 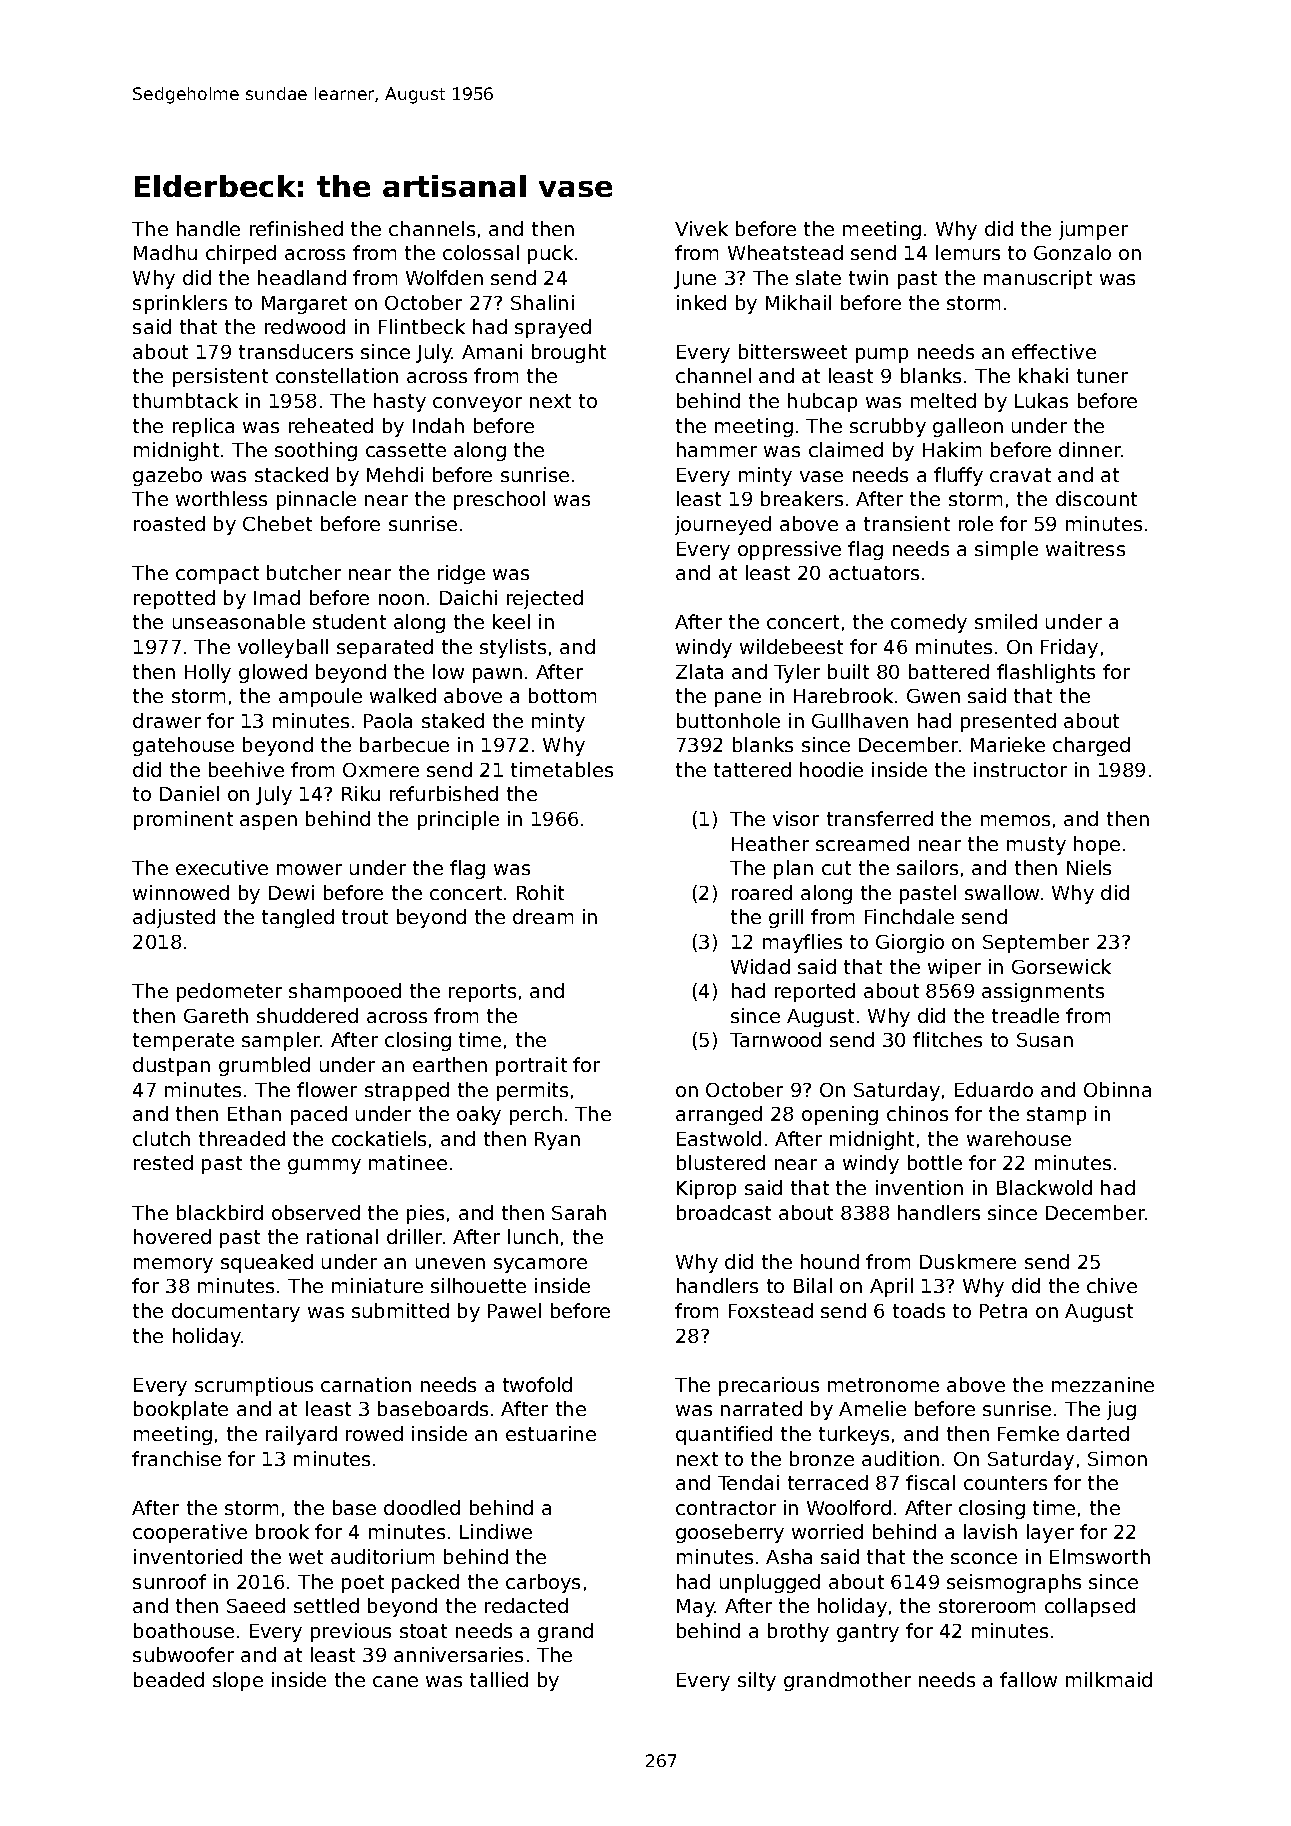 I want to click on roasted, so click(x=169, y=523).
